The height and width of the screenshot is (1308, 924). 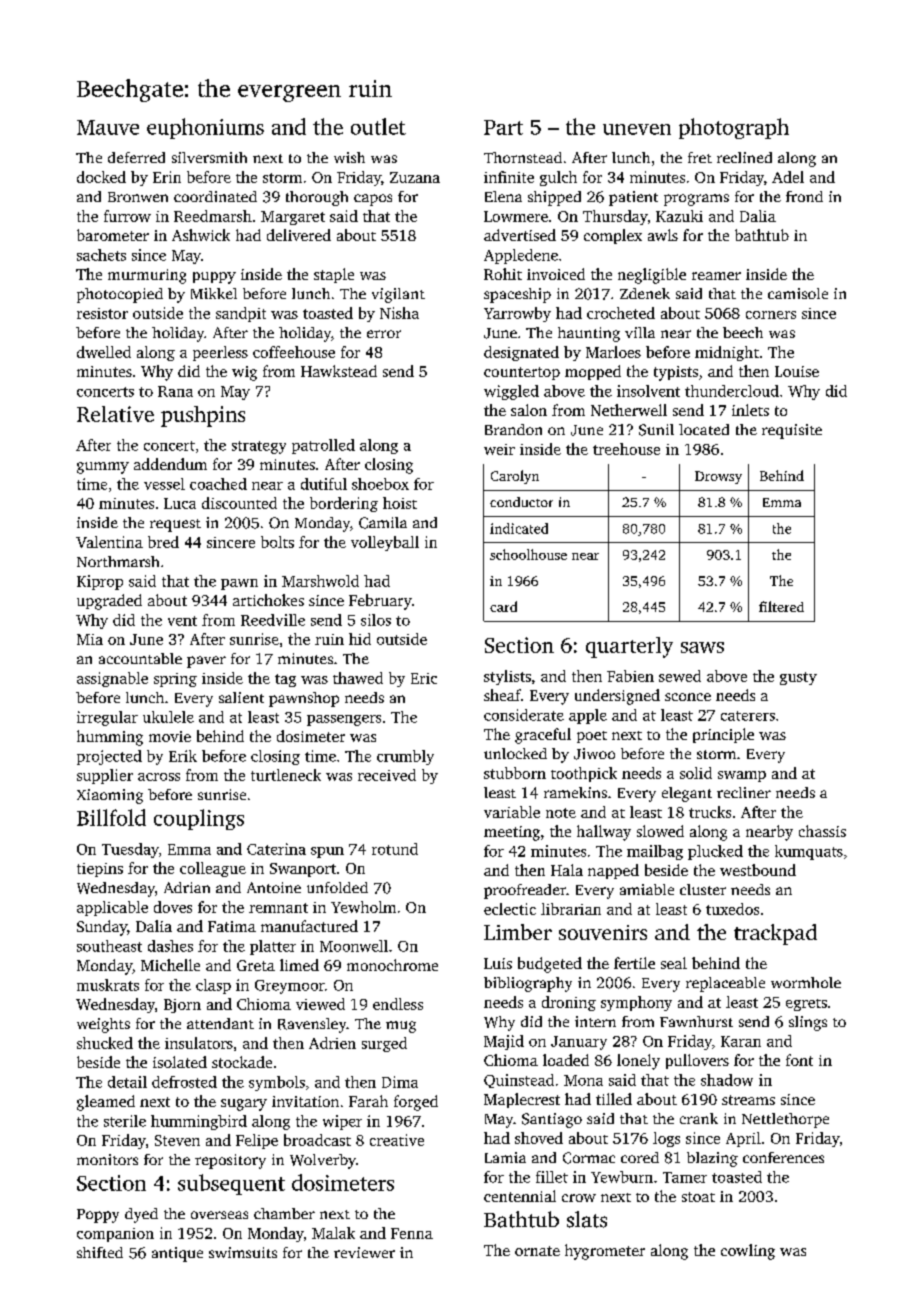 What do you see at coordinates (364, 1252) in the screenshot?
I see `reviewer` at bounding box center [364, 1252].
